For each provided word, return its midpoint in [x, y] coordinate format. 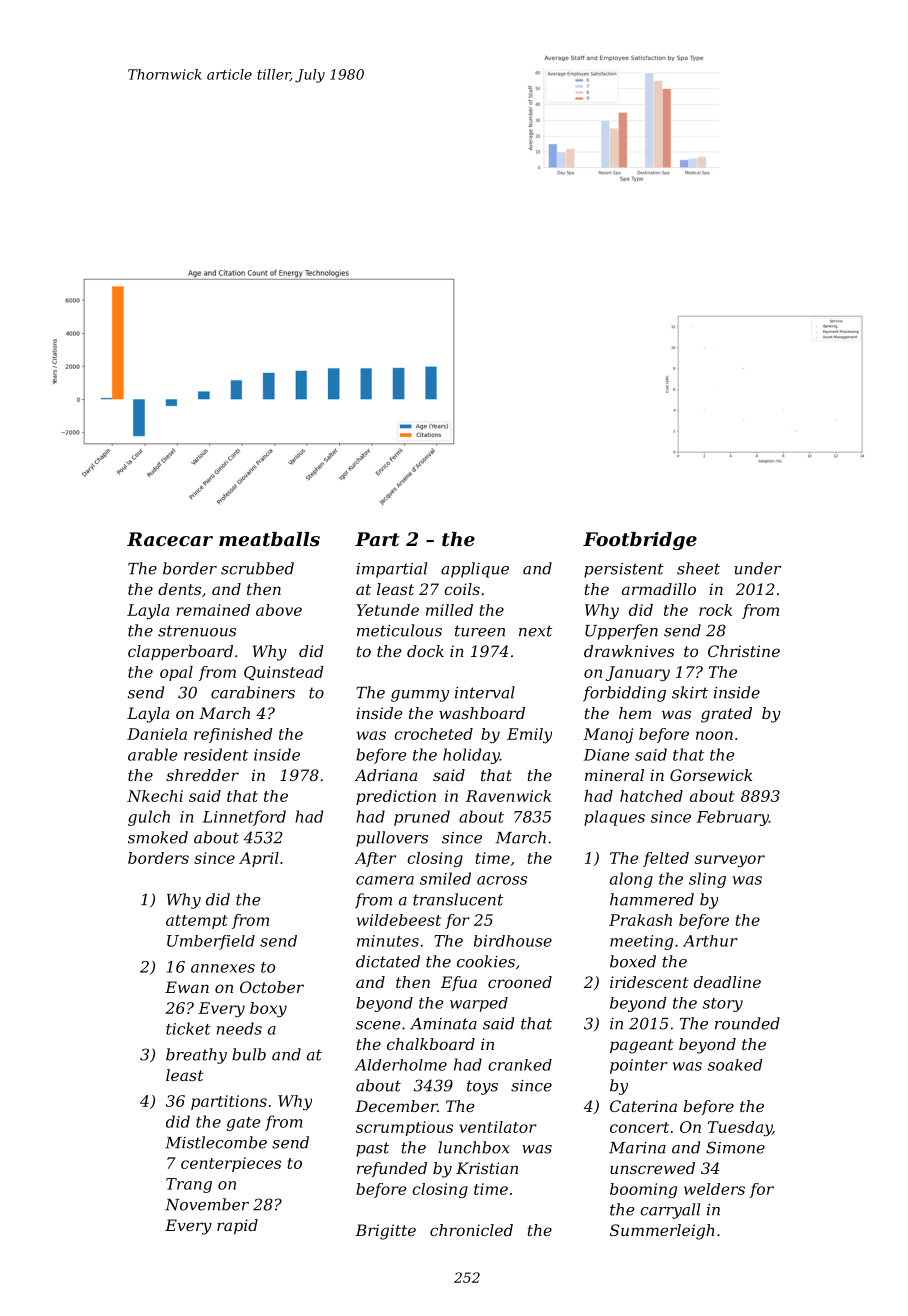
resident [216, 754]
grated [726, 715]
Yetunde [387, 610]
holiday [471, 756]
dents [179, 589]
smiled [445, 878]
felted [666, 859]
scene [378, 1025]
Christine [744, 651]
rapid [237, 1227]
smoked [158, 837]
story [723, 1005]
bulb [249, 1054]
